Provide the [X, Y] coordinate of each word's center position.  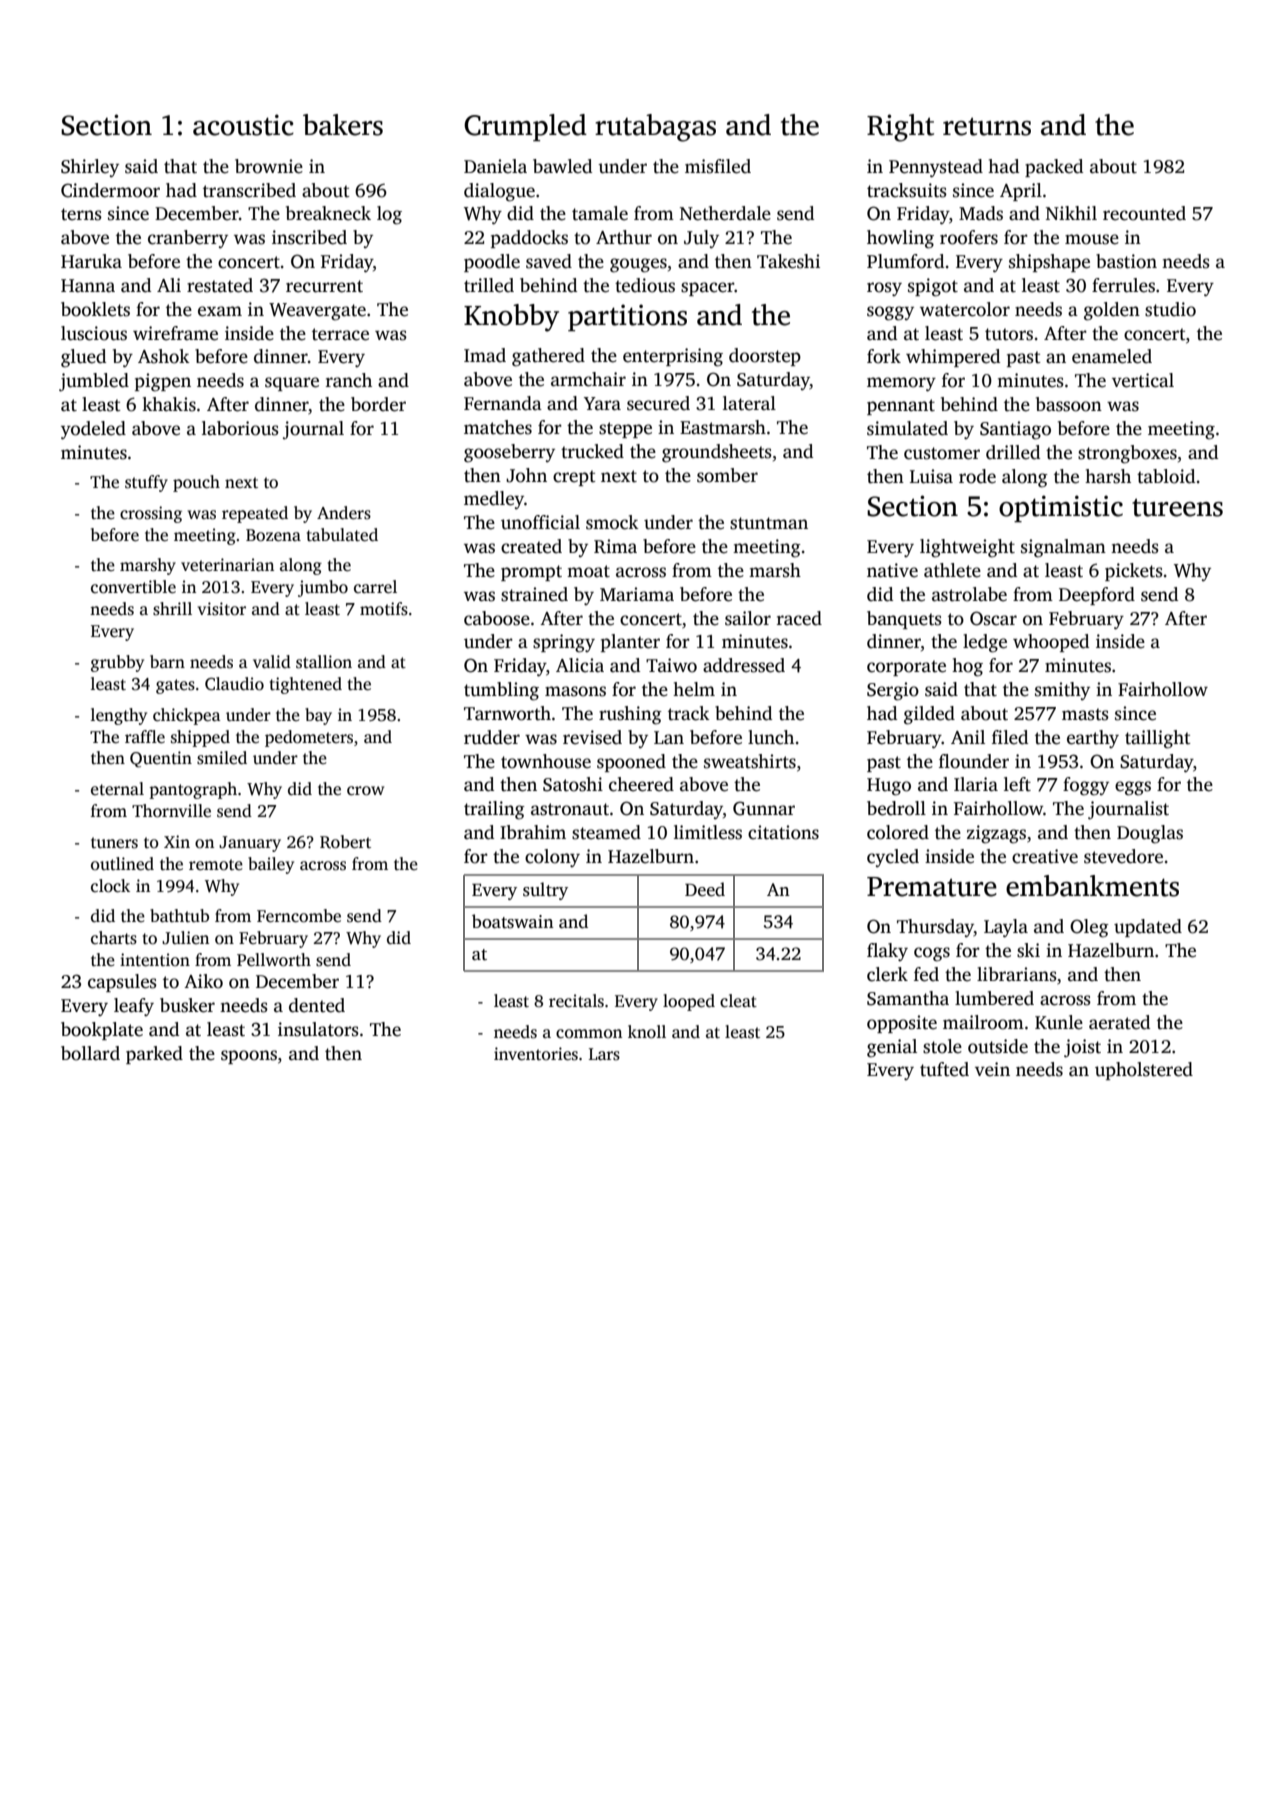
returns [987, 126]
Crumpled [525, 127]
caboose [497, 618]
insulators [318, 1029]
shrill [172, 609]
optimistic [1061, 508]
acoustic [243, 125]
